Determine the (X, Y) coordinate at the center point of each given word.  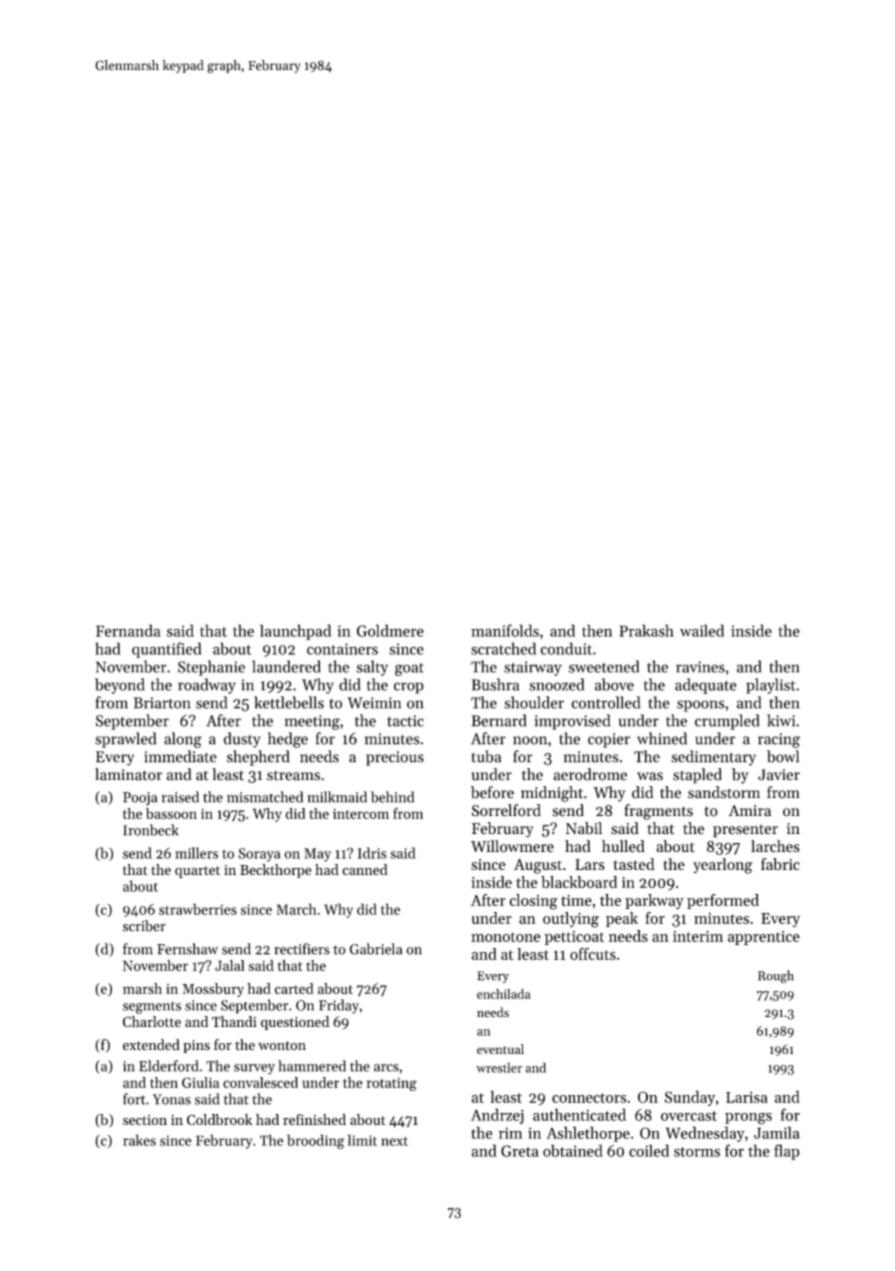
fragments (658, 812)
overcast (689, 1116)
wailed (702, 630)
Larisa (747, 1097)
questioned (295, 1023)
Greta (519, 1151)
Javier (779, 775)
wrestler (499, 1067)
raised (180, 797)
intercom (361, 814)
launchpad (295, 632)
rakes (139, 1140)
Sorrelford (506, 810)
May (317, 855)
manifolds (505, 630)
